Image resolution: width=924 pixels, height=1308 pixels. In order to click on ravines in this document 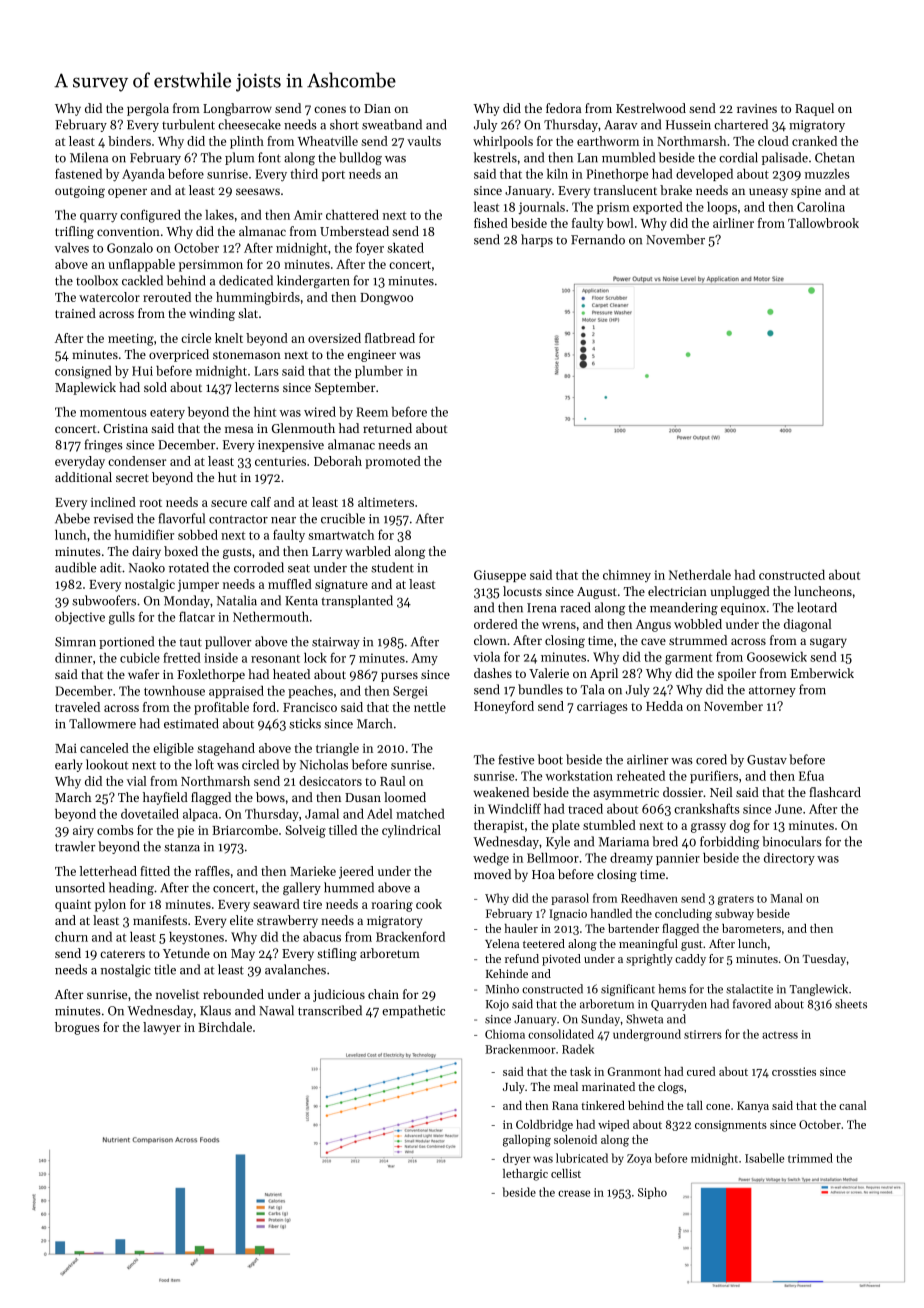, I will do `click(757, 108)`.
